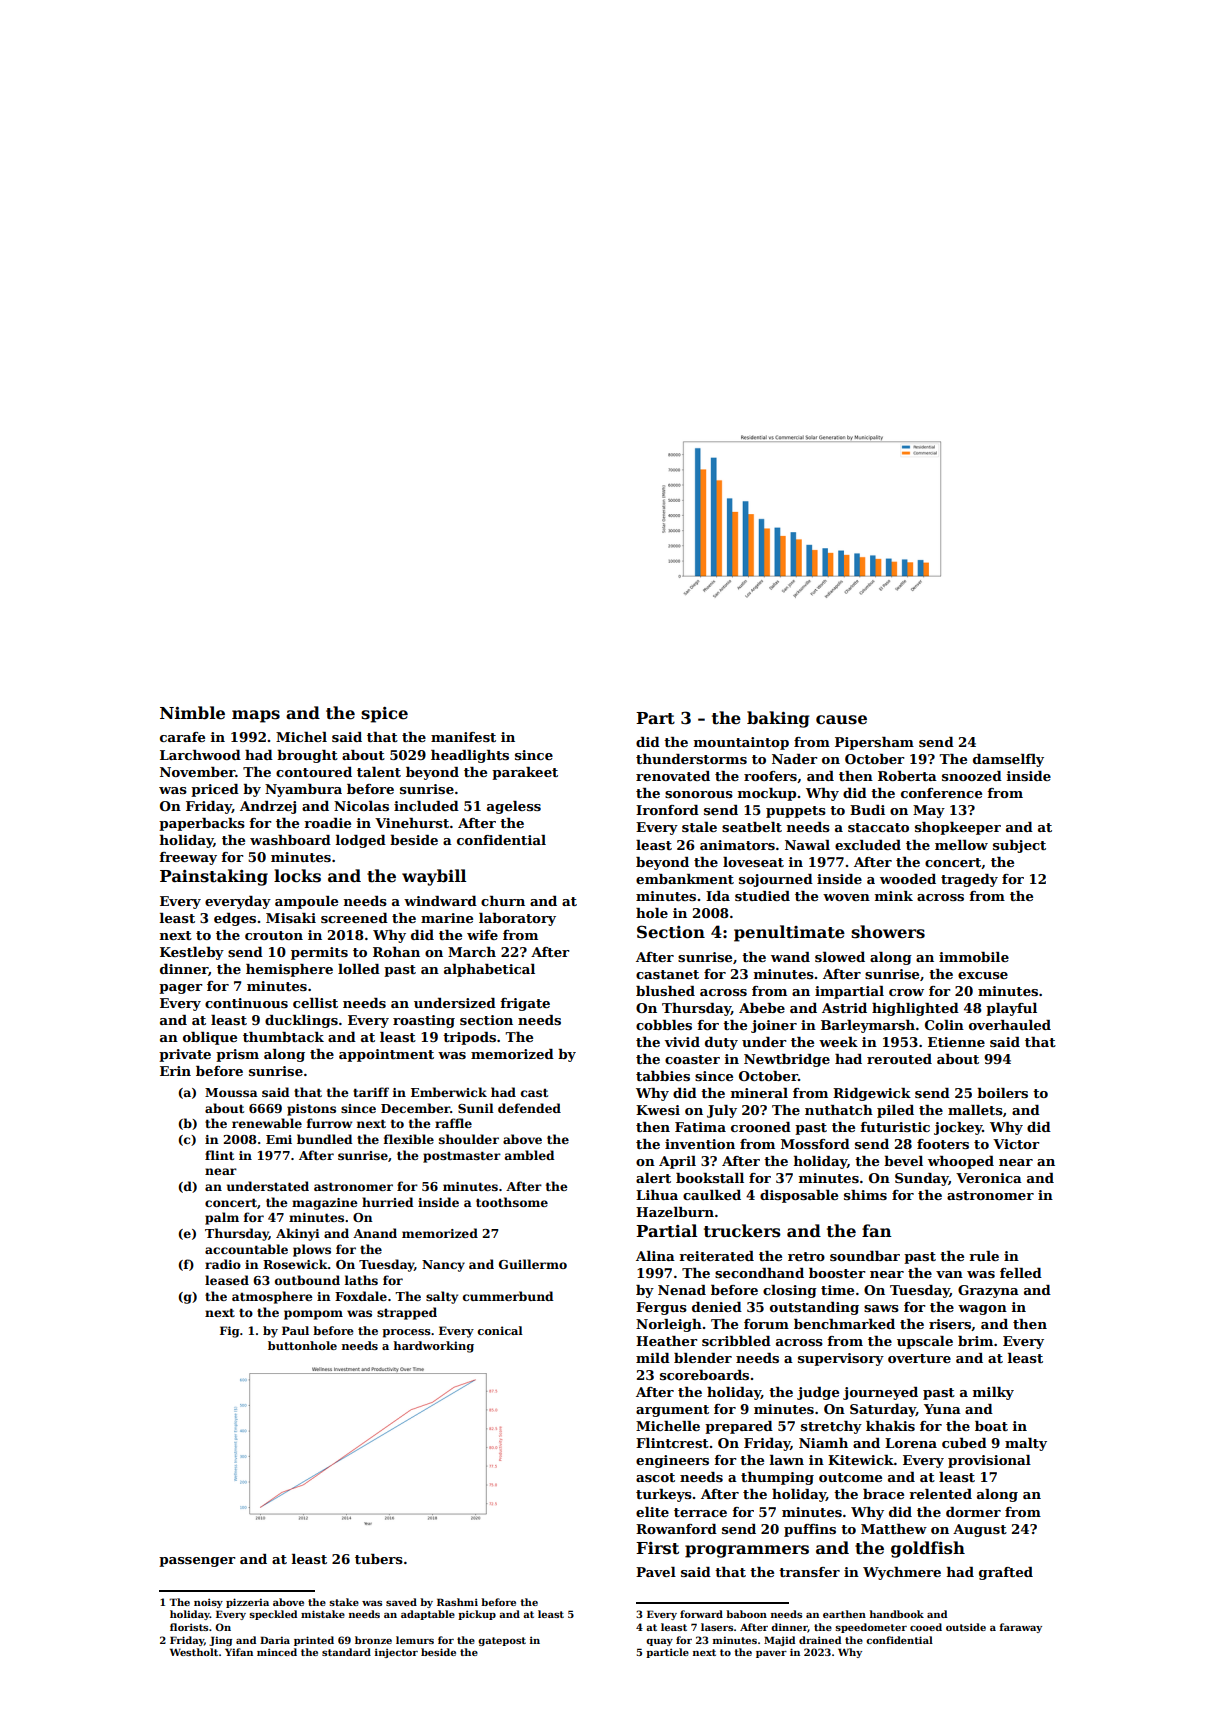 Image resolution: width=1219 pixels, height=1724 pixels. What do you see at coordinates (868, 845) in the page?
I see `excluded` at bounding box center [868, 845].
